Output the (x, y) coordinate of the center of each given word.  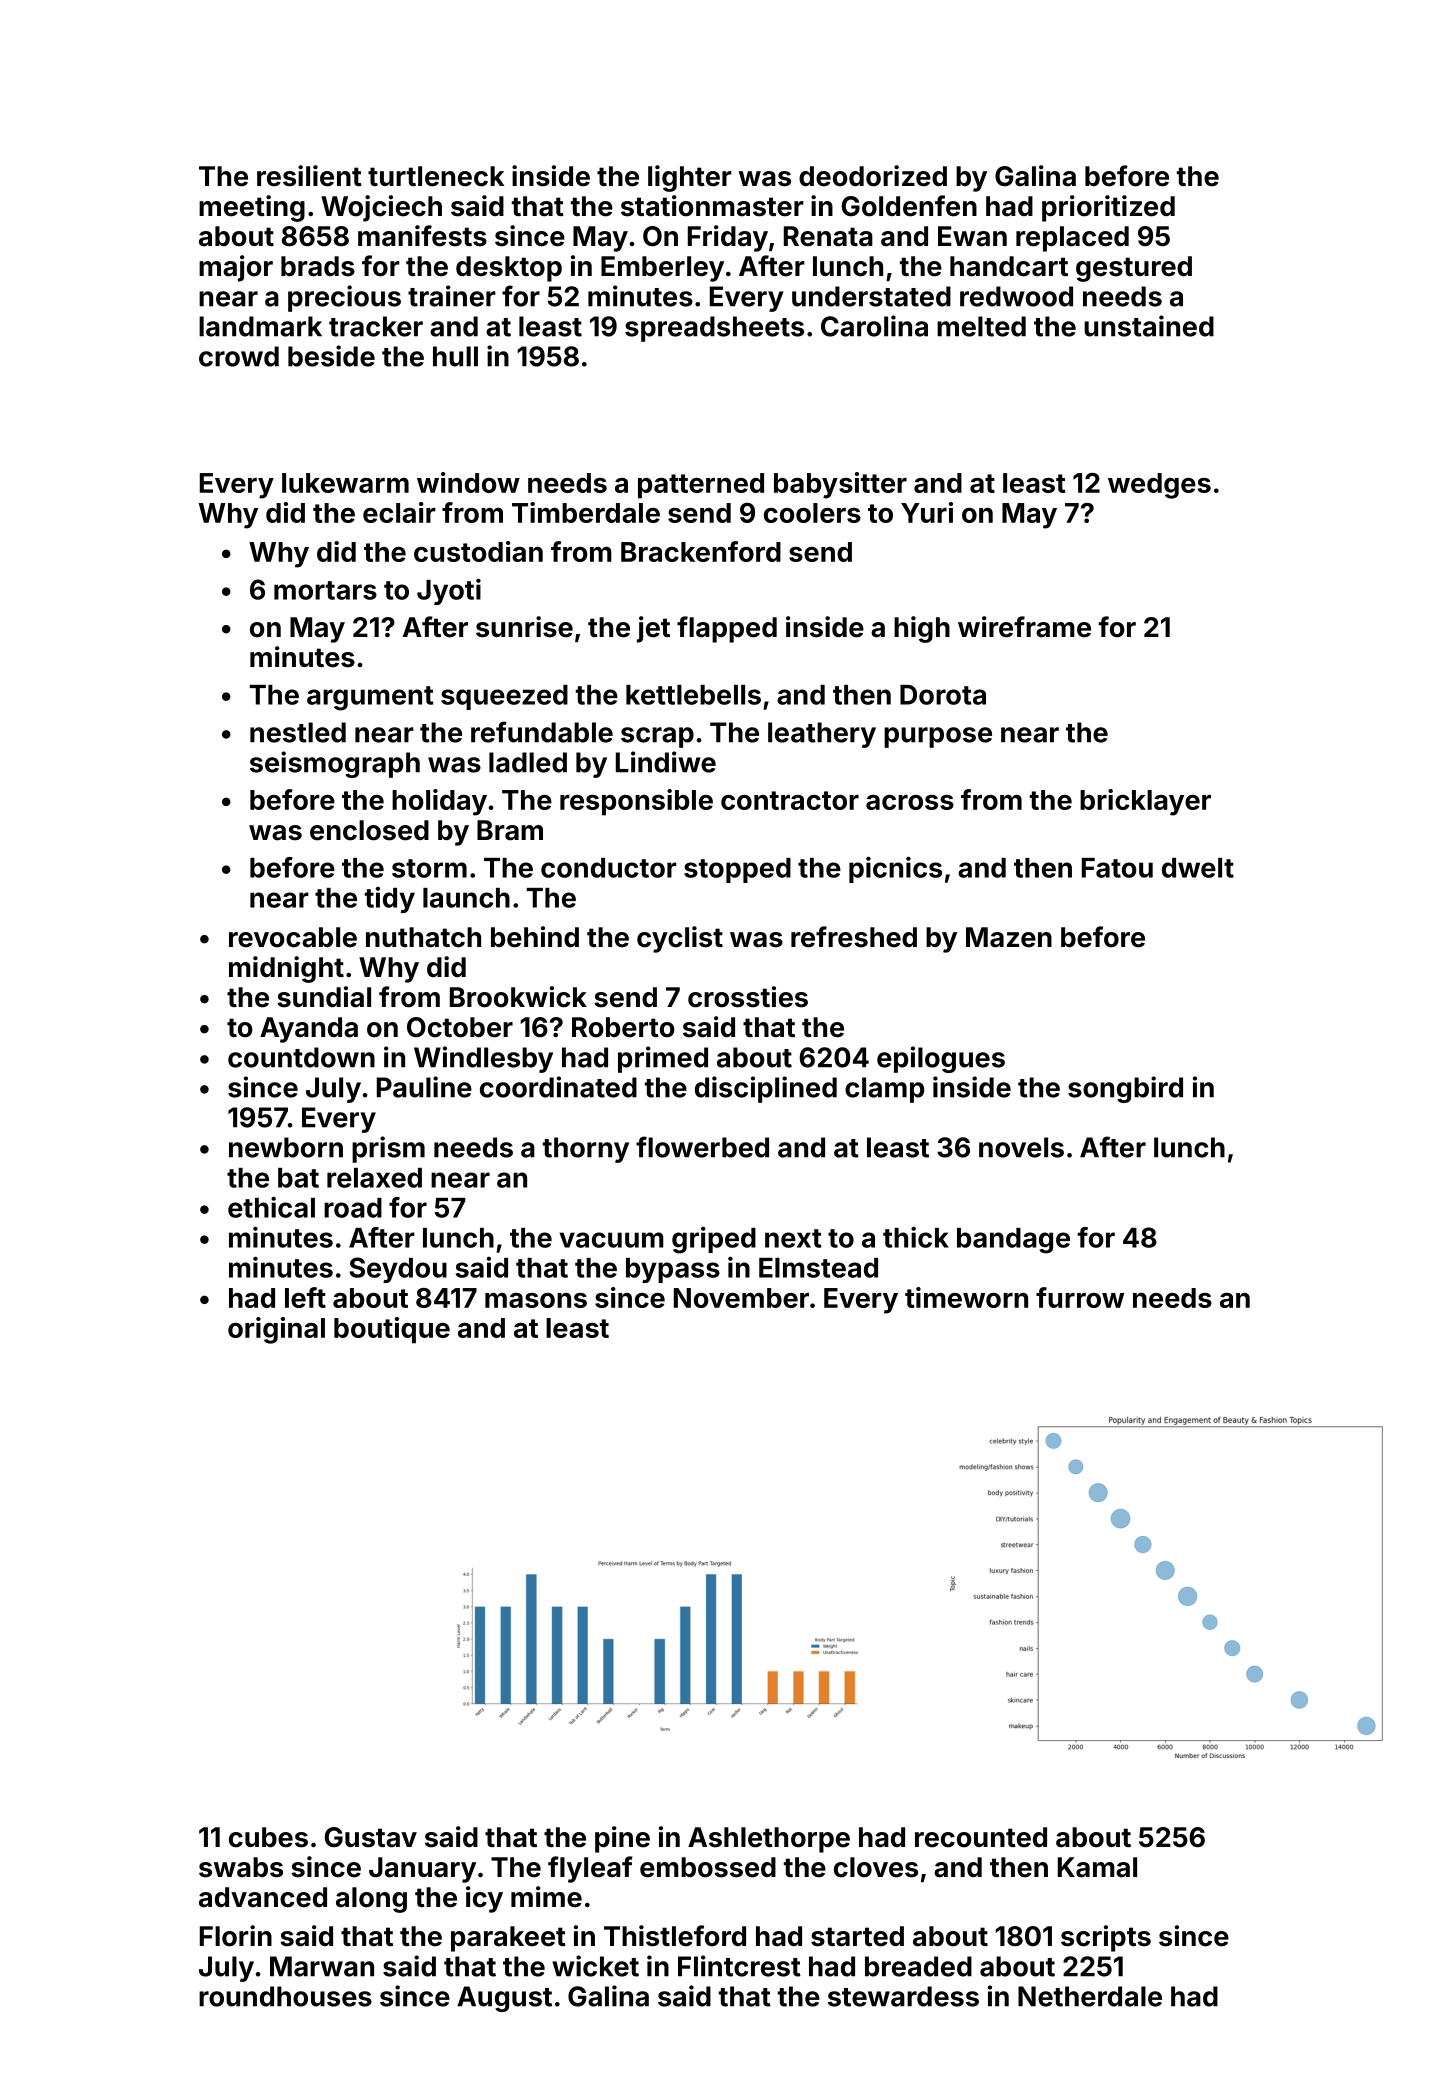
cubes (268, 1837)
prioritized (1108, 208)
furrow (1080, 1297)
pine (622, 1839)
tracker (376, 326)
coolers (812, 513)
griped (714, 1240)
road (353, 1208)
